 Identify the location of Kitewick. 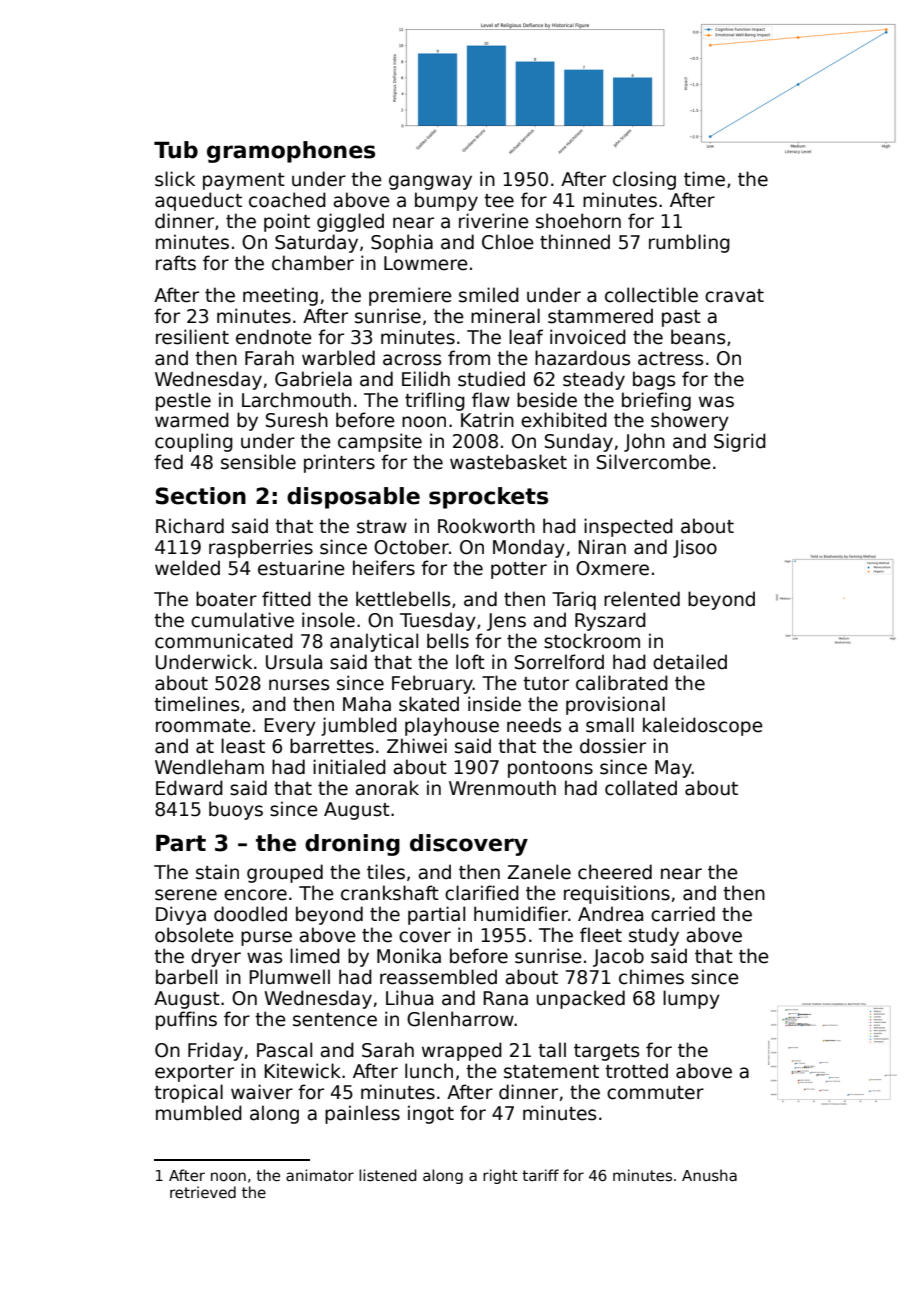
(302, 1071).
